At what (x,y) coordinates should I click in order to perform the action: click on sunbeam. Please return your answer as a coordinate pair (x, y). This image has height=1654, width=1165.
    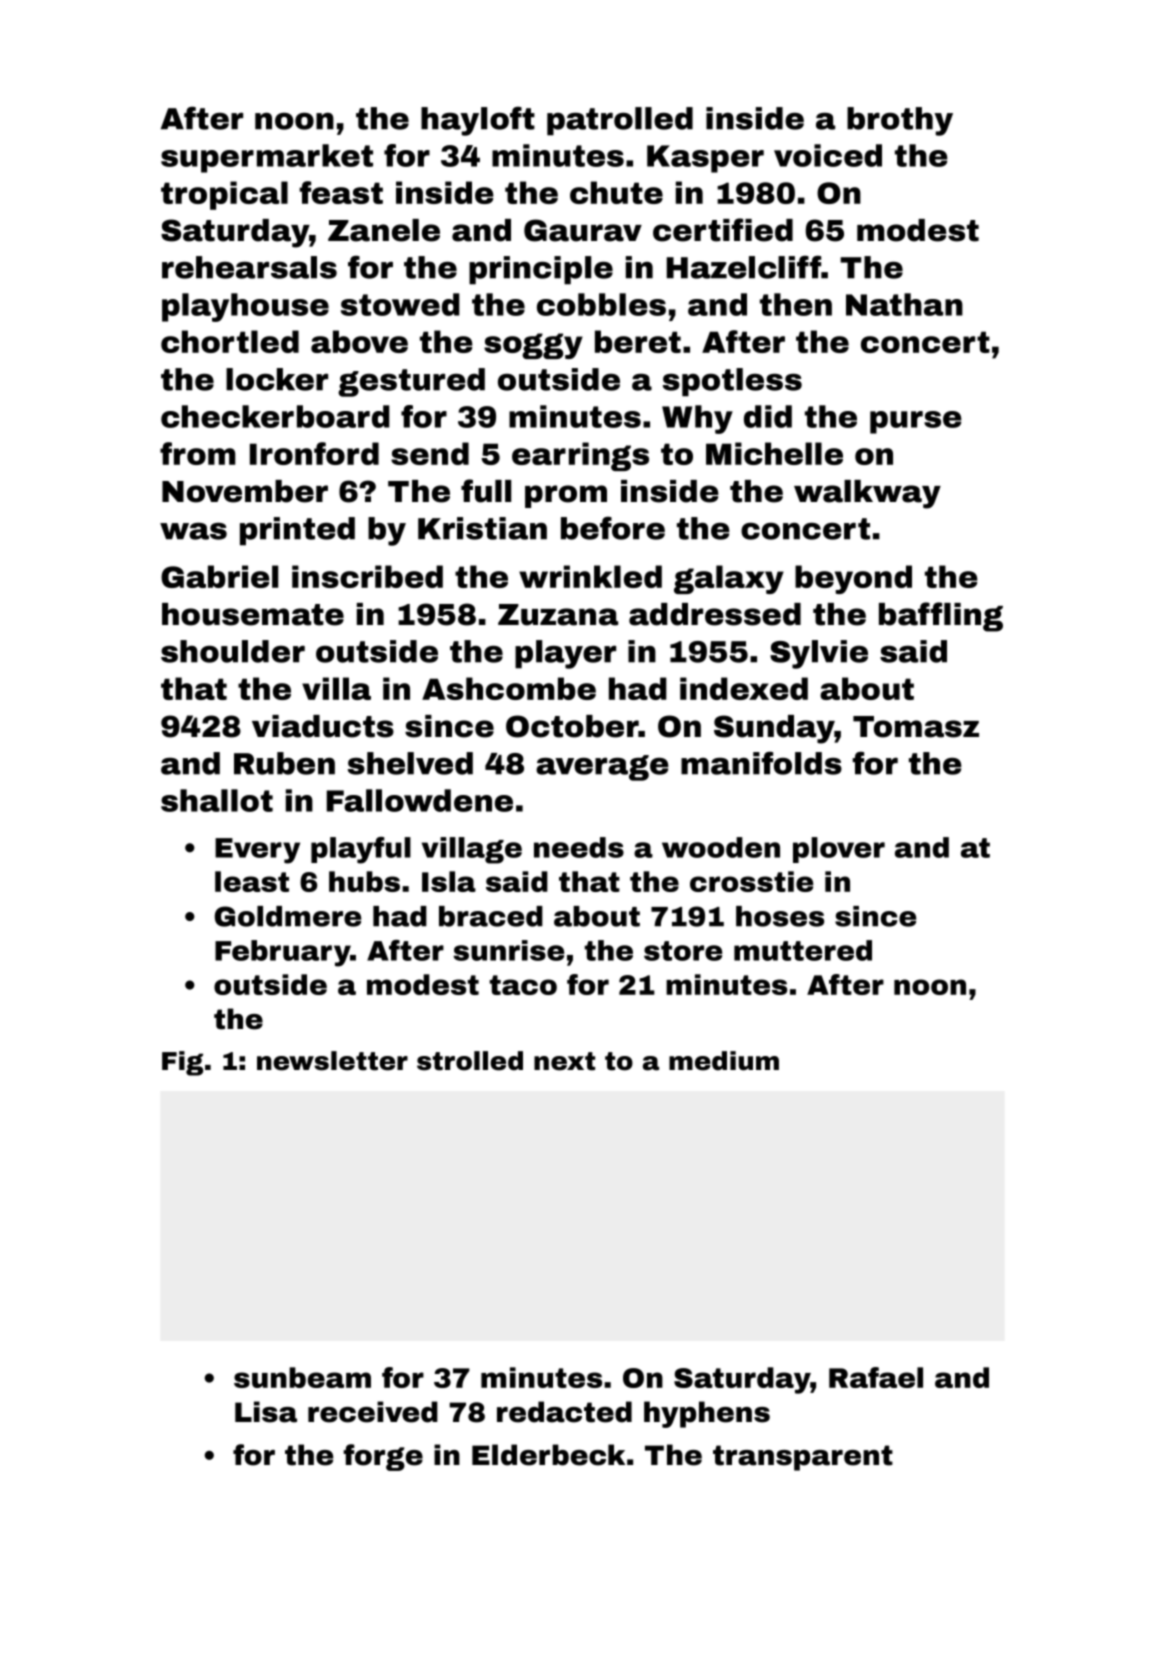
    Looking at the image, I should click on (302, 1377).
